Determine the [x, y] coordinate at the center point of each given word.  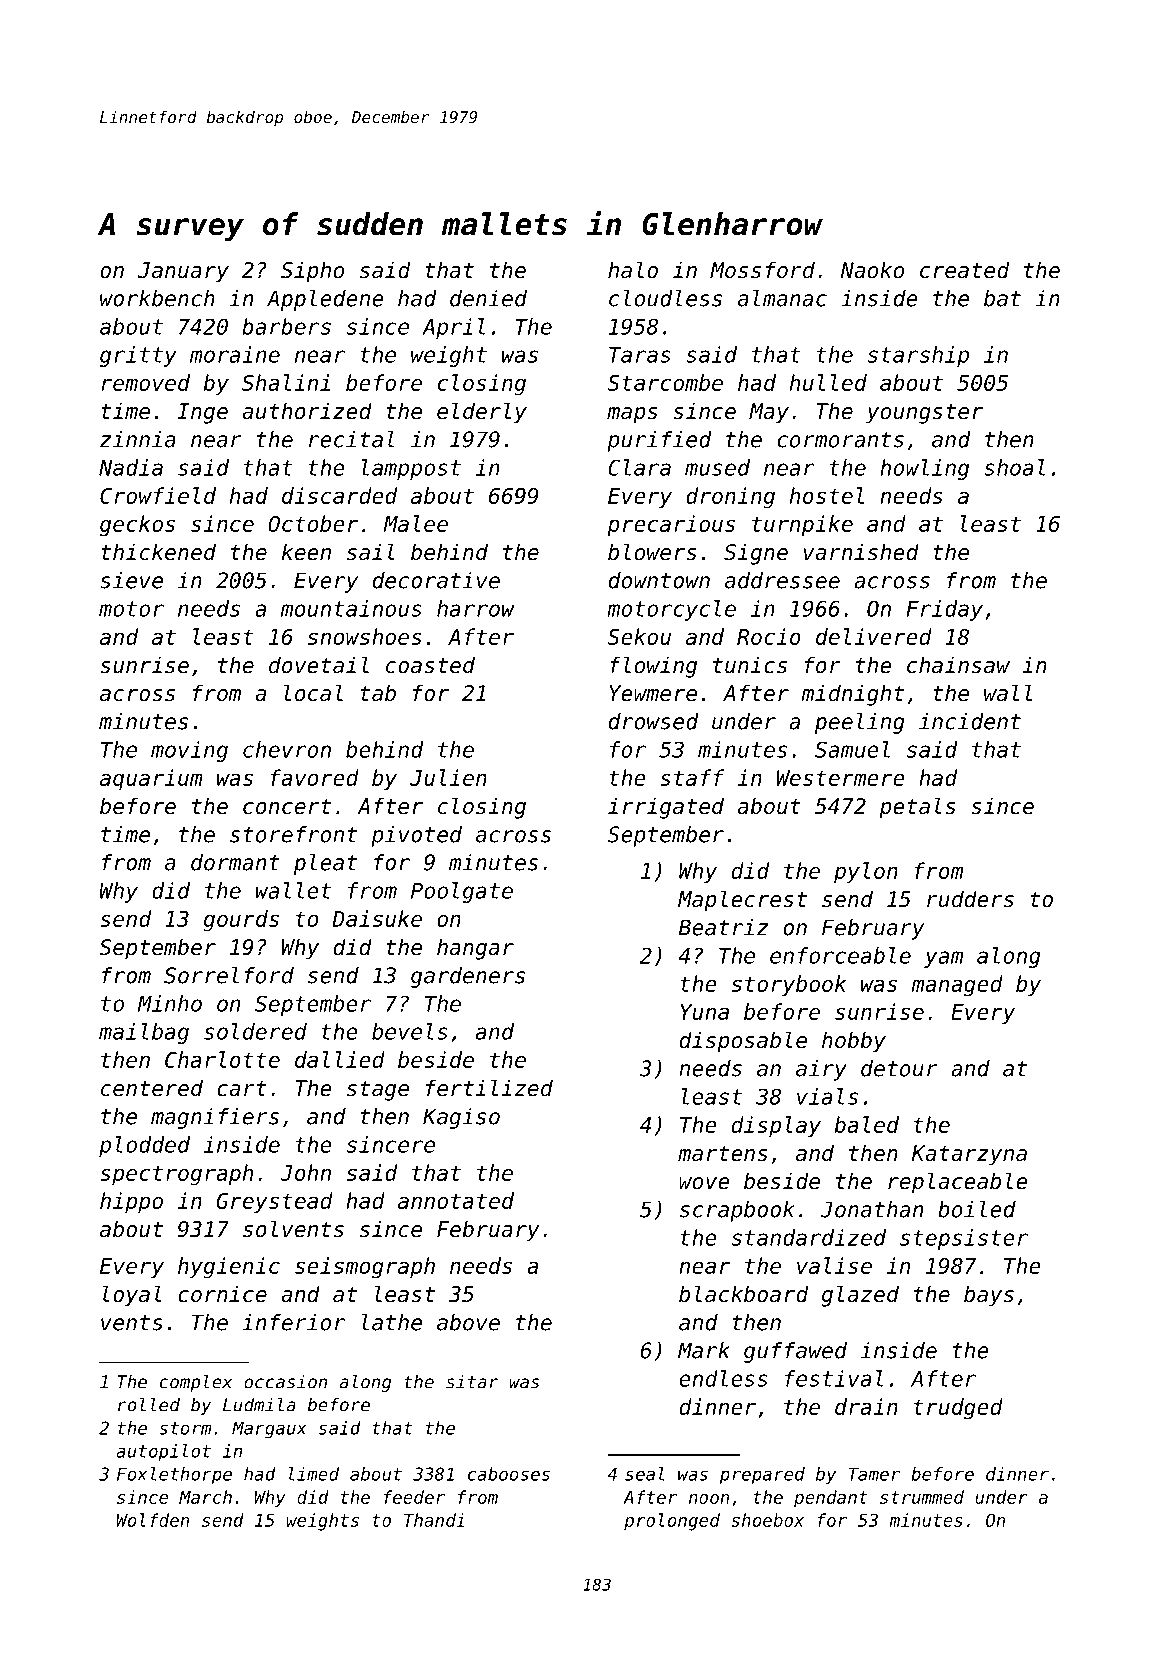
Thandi [434, 1520]
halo [633, 270]
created [964, 270]
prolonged [672, 1522]
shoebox [767, 1520]
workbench [157, 298]
